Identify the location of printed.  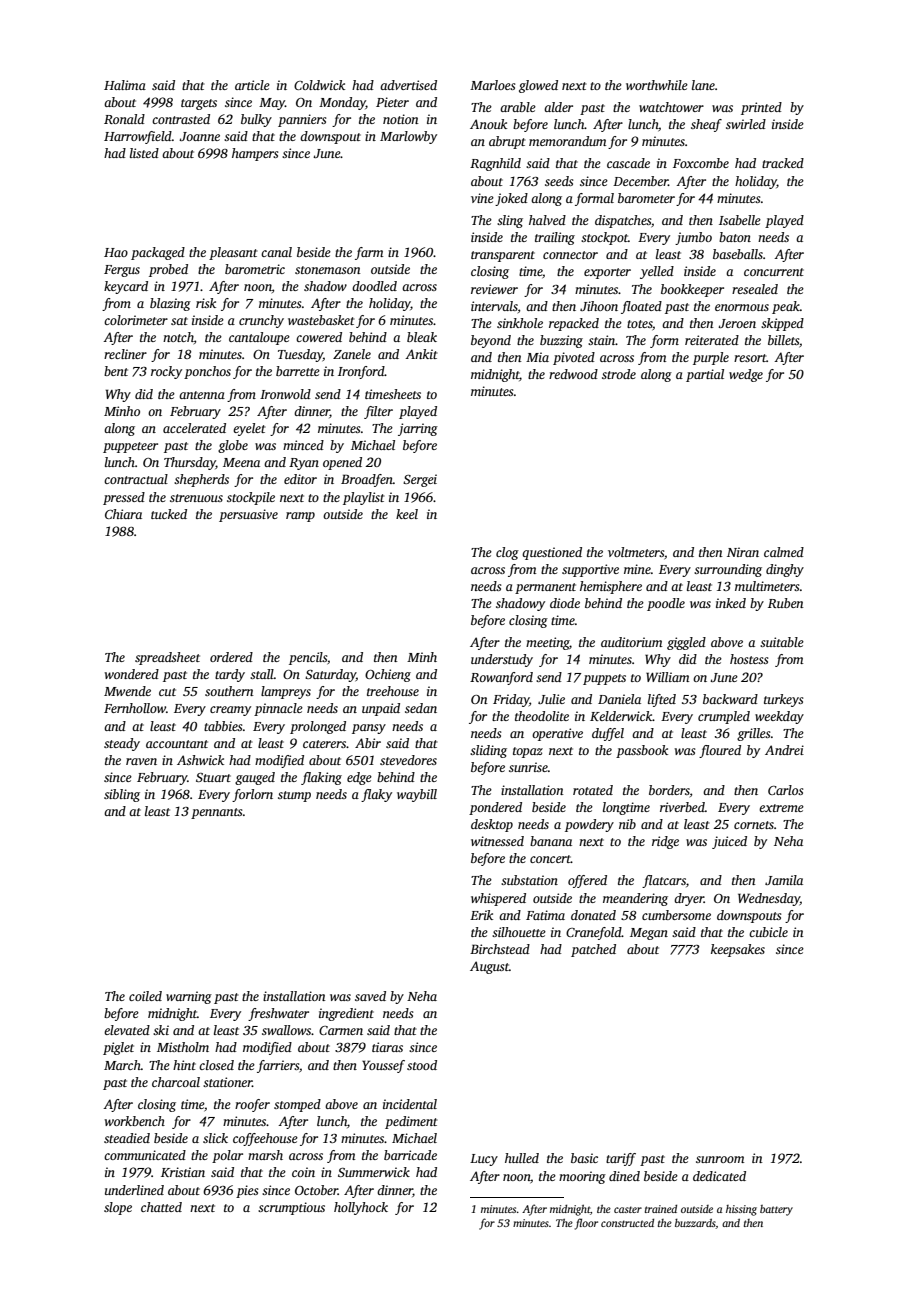
(761, 108).
